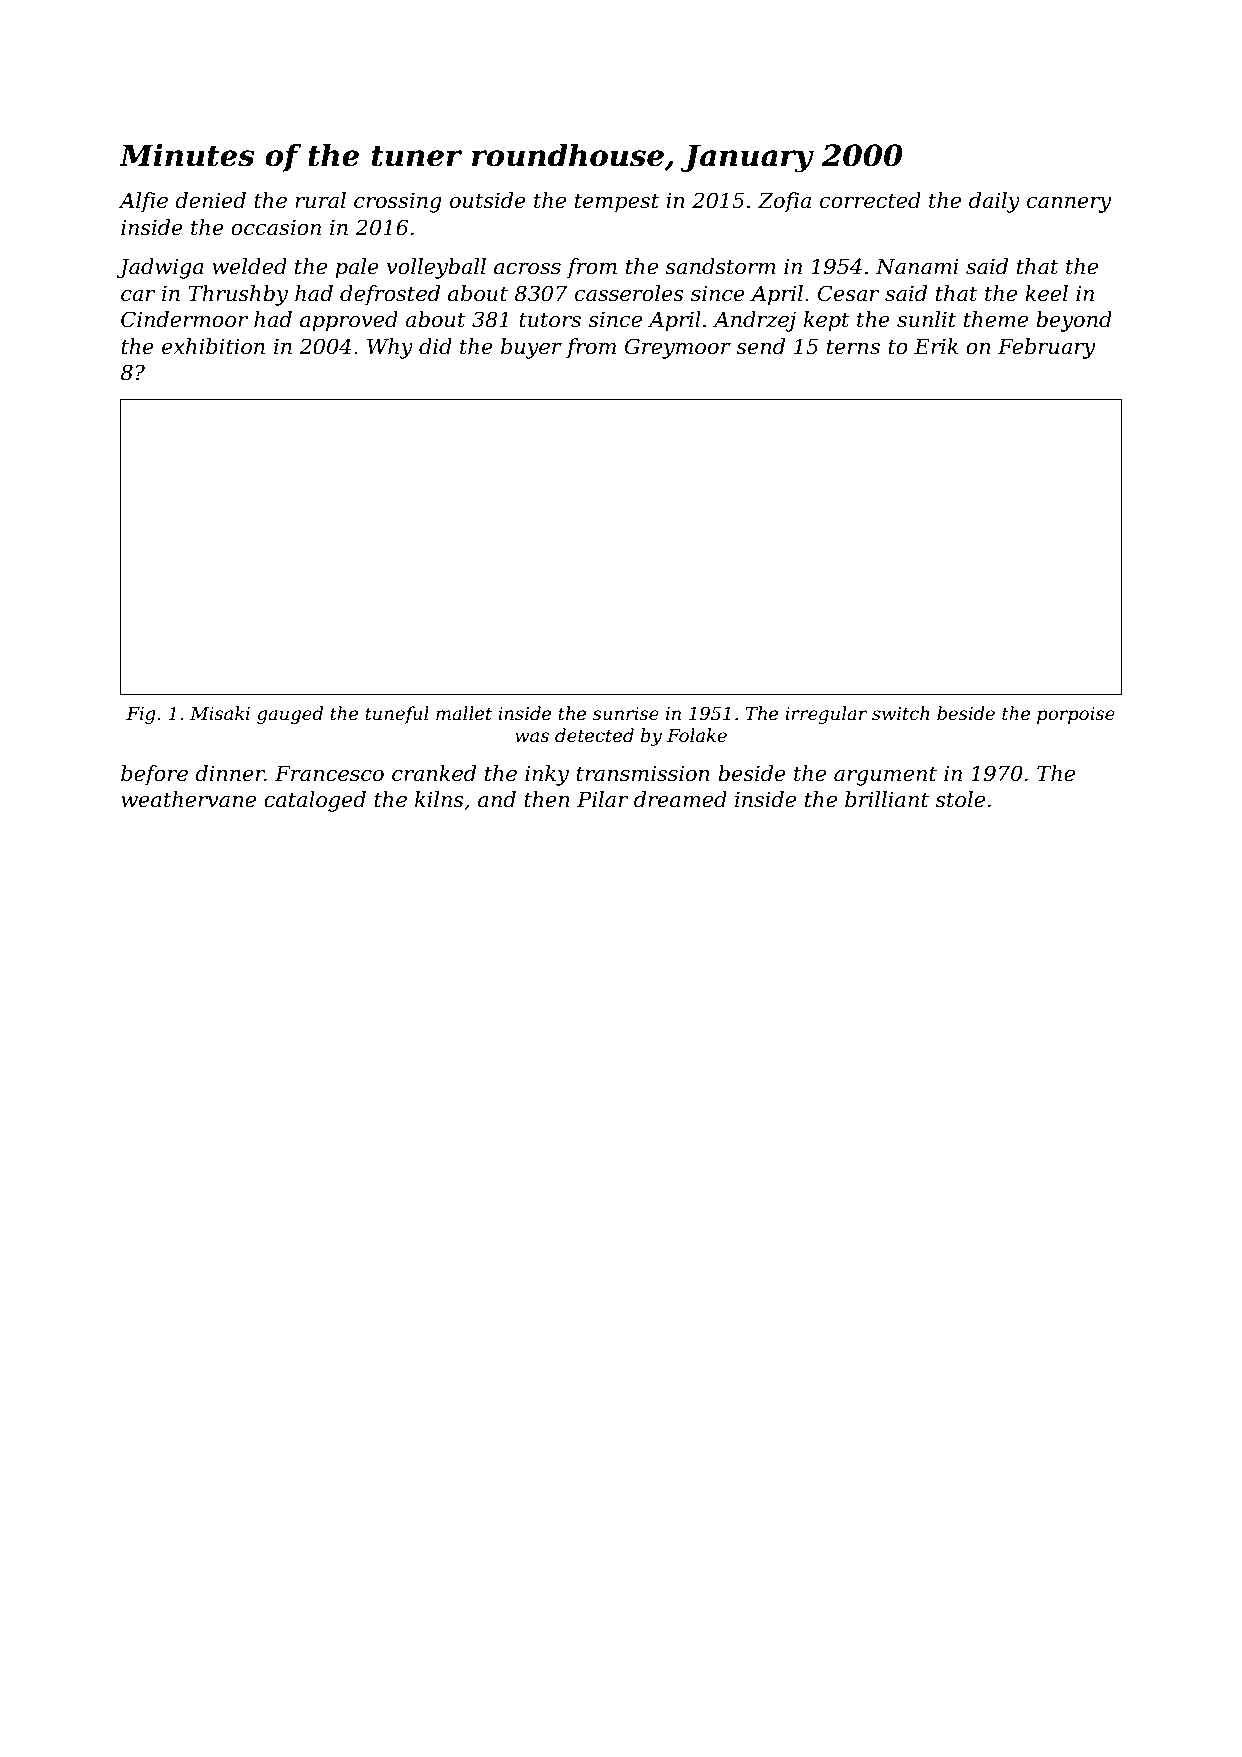  Describe the element at coordinates (315, 801) in the page. I see `cataloged` at that location.
